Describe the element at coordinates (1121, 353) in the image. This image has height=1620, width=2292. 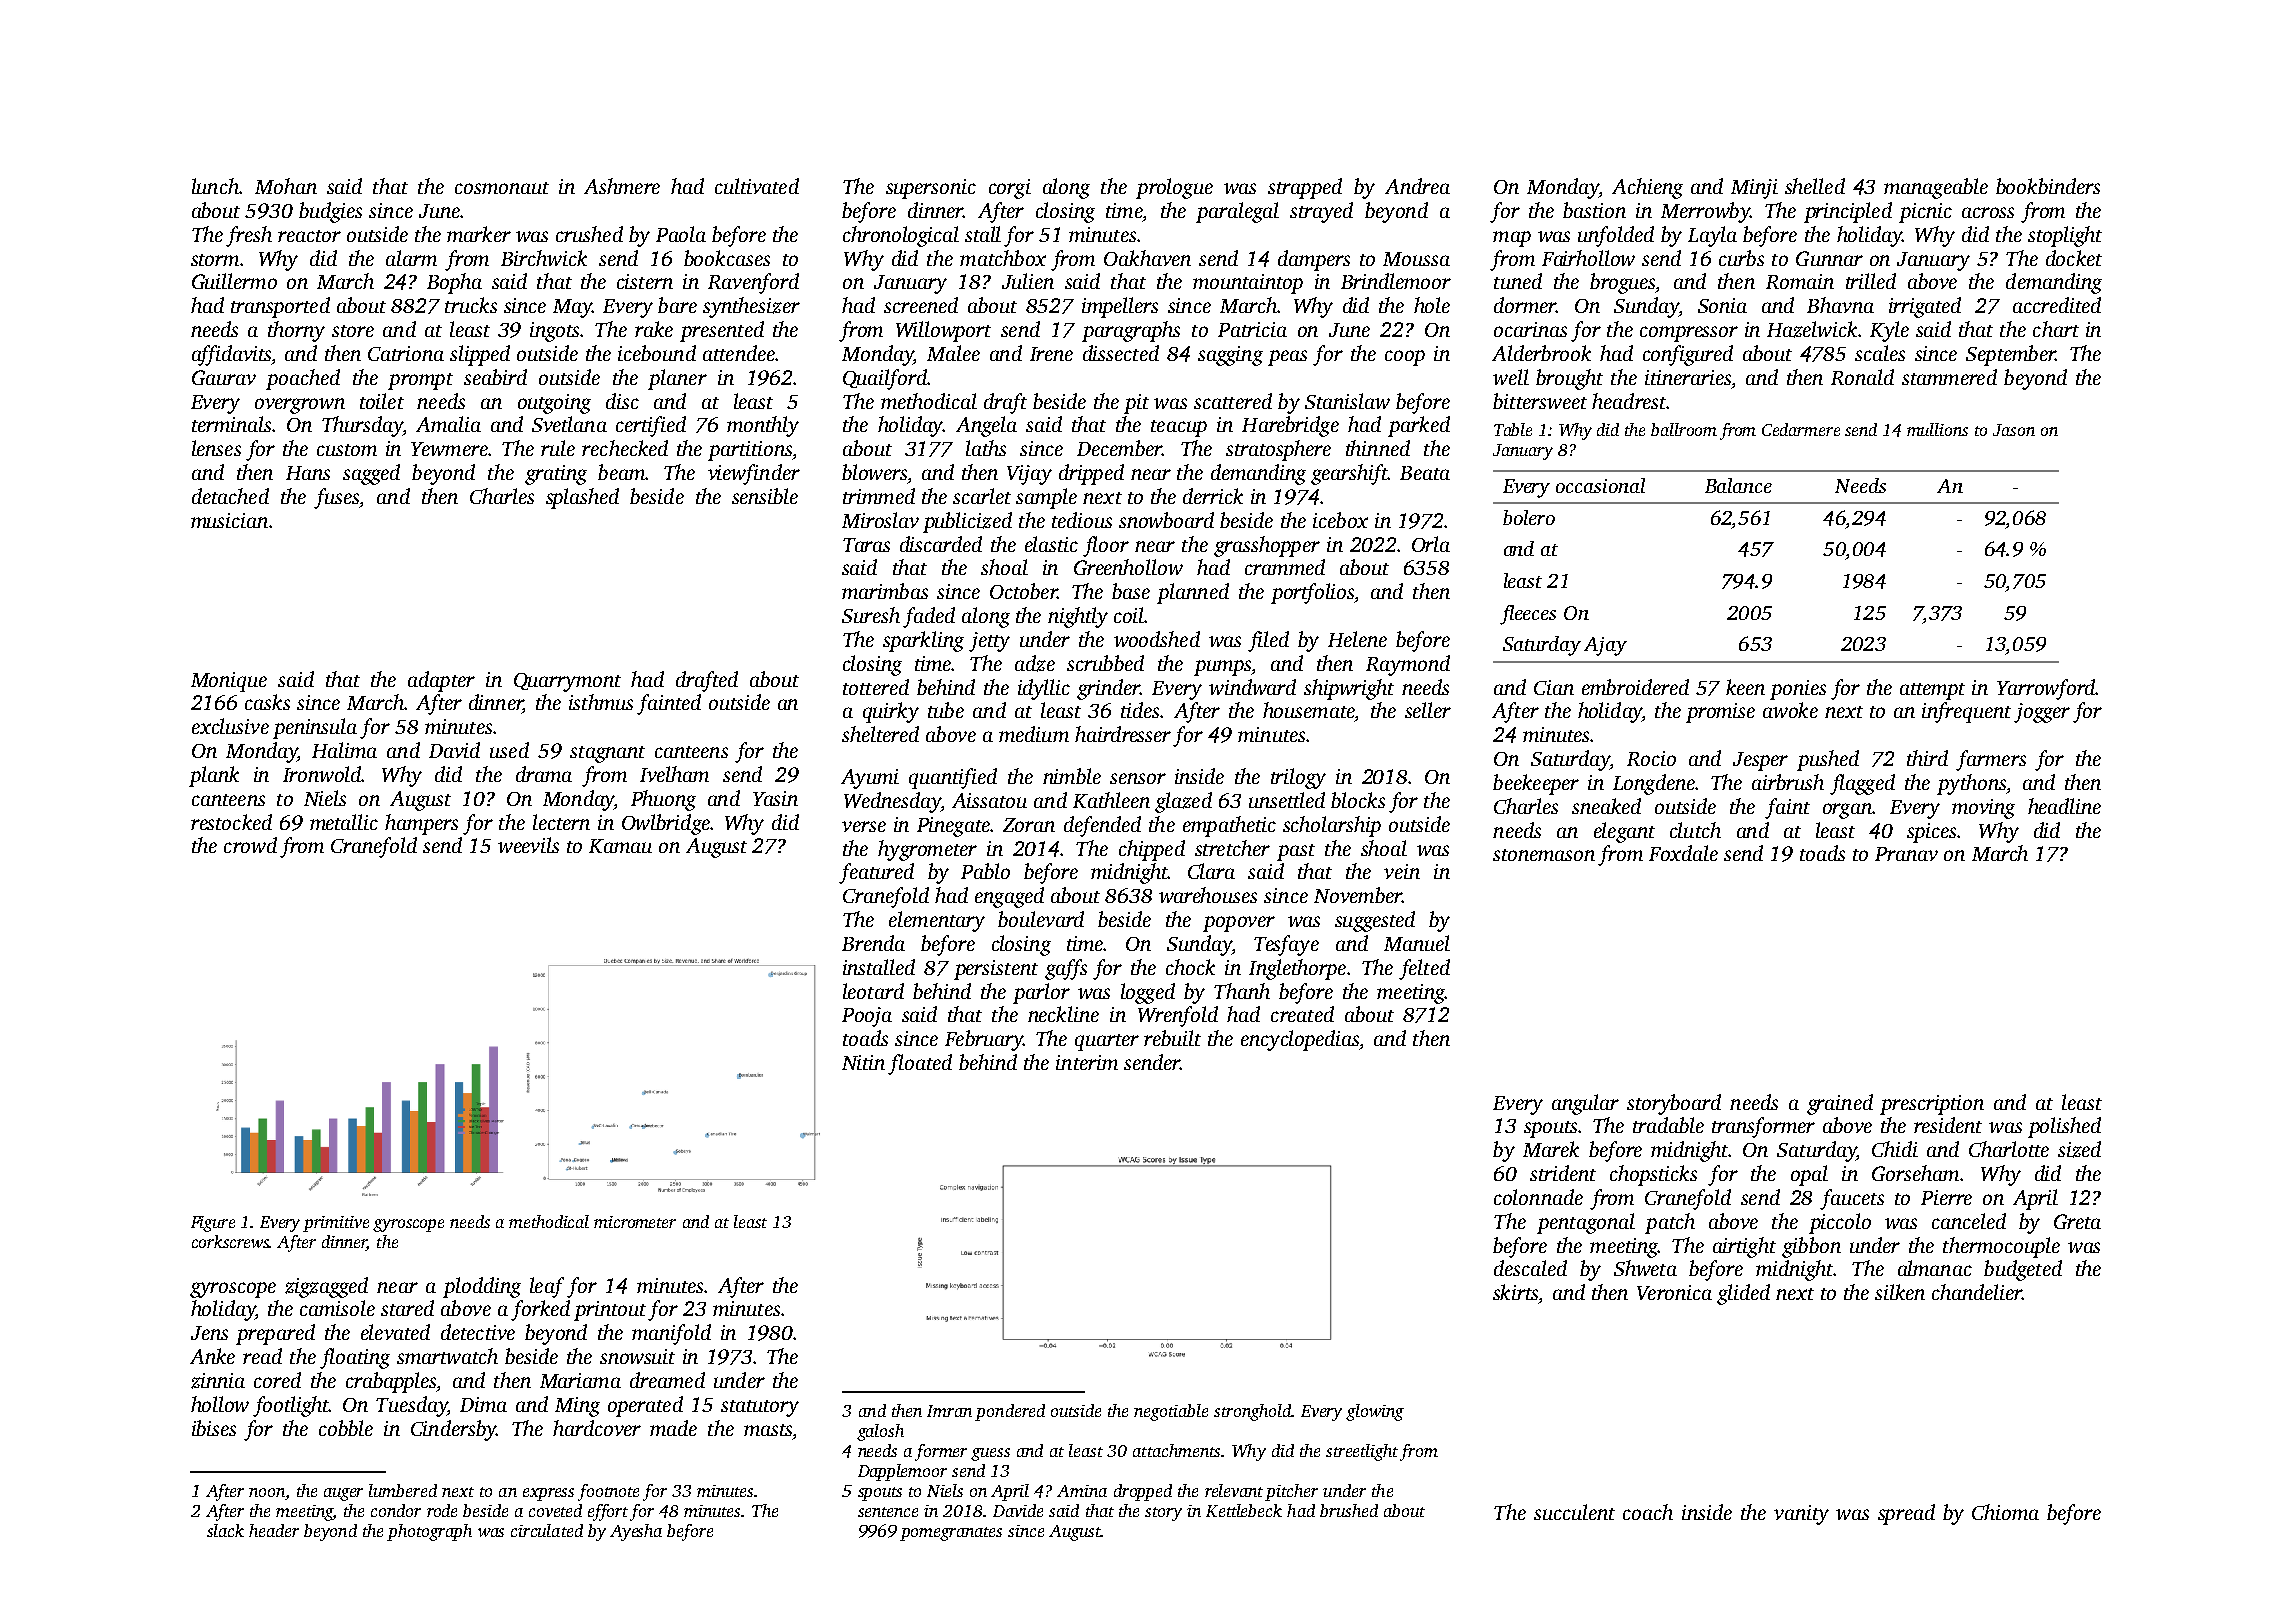
I see `dissected` at that location.
